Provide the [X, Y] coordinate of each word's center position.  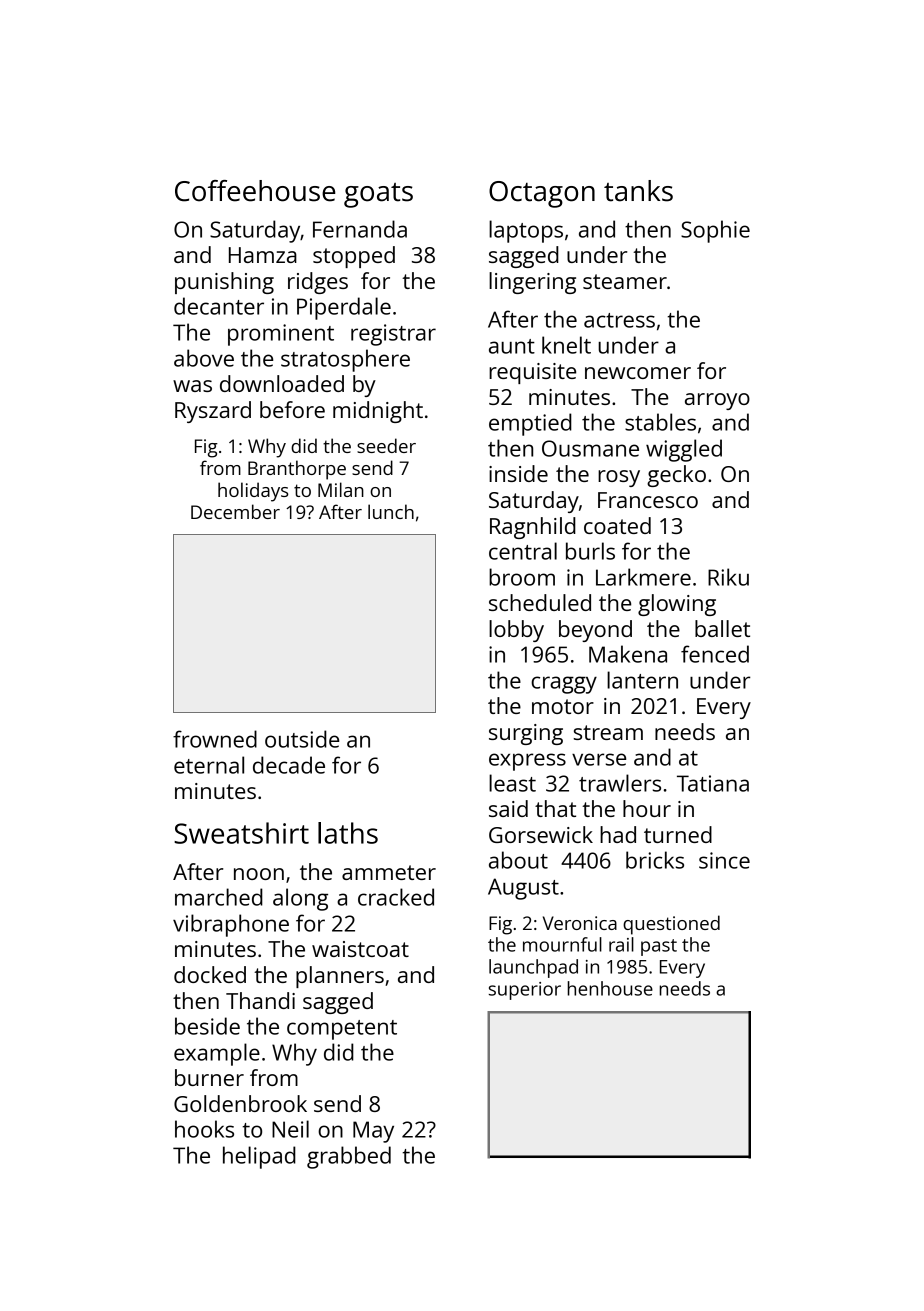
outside [302, 739]
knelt [566, 345]
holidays [253, 492]
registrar [393, 335]
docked [210, 974]
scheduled [540, 602]
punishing [224, 283]
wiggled [684, 450]
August [523, 889]
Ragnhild [533, 528]
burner [209, 1077]
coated [617, 525]
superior [525, 991]
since [724, 860]
